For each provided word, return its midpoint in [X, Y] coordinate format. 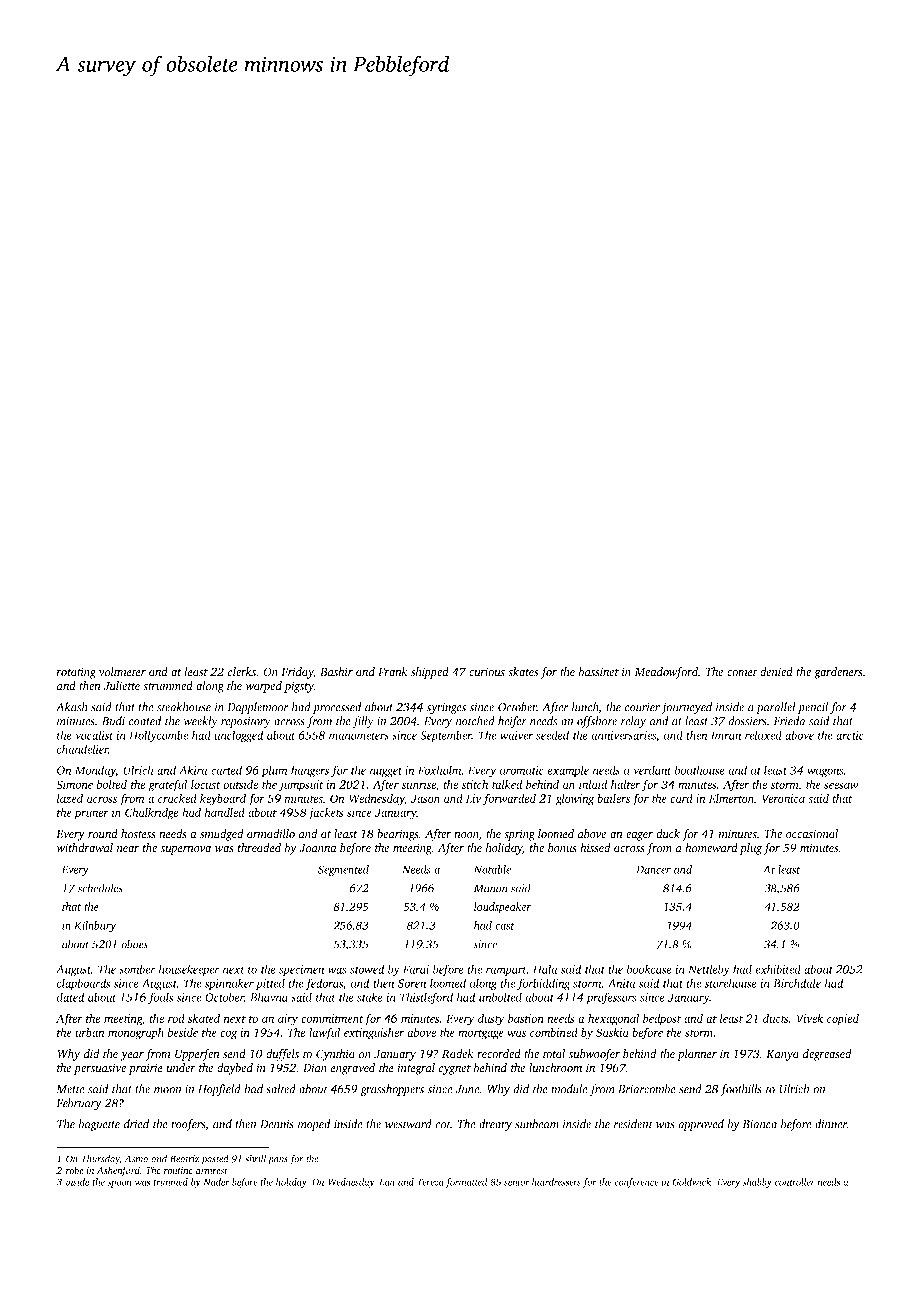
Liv [473, 798]
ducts [776, 1018]
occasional [812, 834]
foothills [741, 1090]
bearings [398, 835]
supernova [186, 850]
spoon [120, 1184]
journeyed [686, 708]
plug [750, 849]
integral [416, 1069]
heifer [512, 722]
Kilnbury [95, 926]
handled [225, 812]
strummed [168, 686]
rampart [506, 971]
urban [90, 1032]
